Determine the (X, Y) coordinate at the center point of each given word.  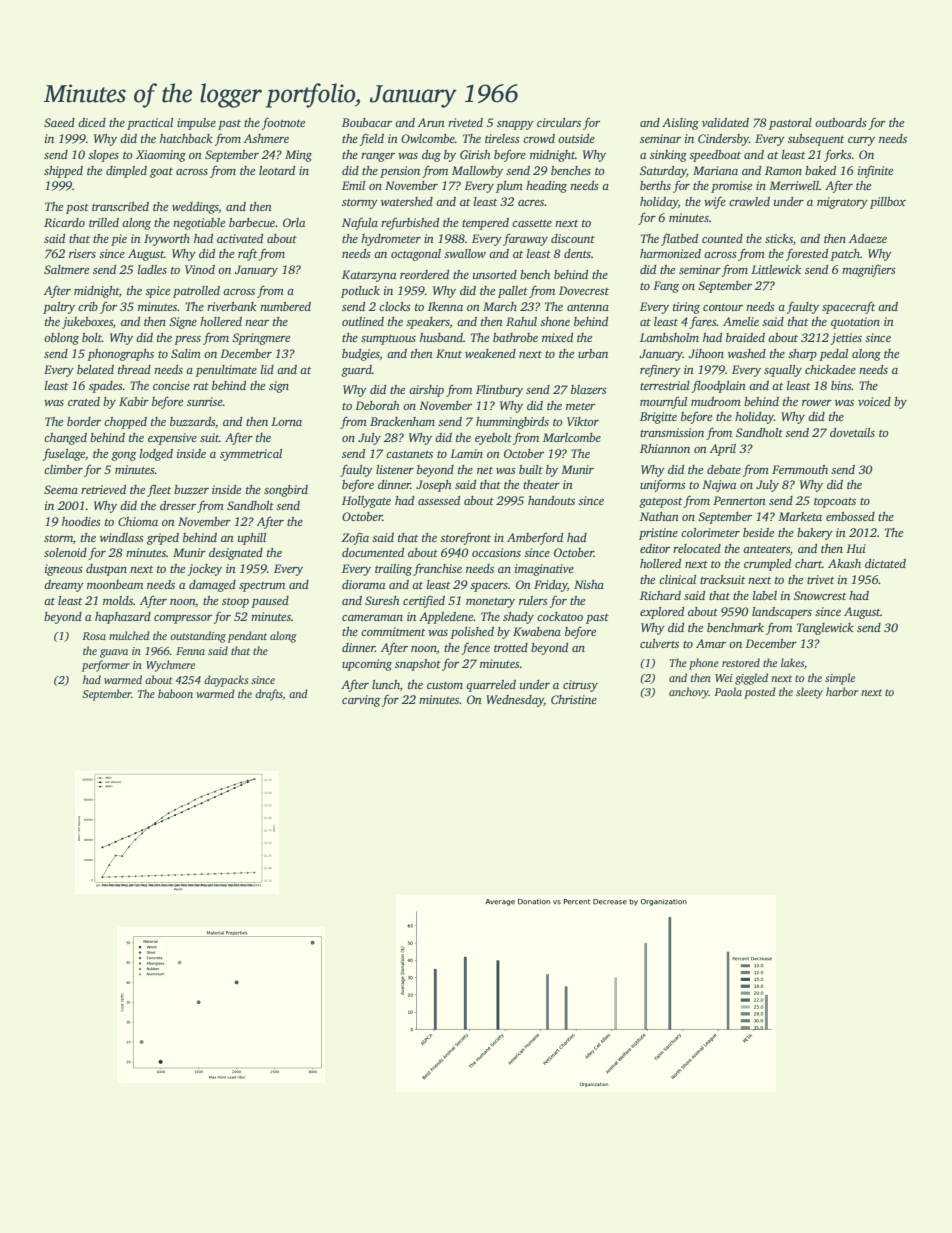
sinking (668, 156)
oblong (61, 339)
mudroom (716, 401)
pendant (247, 637)
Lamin (466, 453)
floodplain (719, 386)
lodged (156, 455)
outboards (841, 122)
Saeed (59, 122)
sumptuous (388, 340)
